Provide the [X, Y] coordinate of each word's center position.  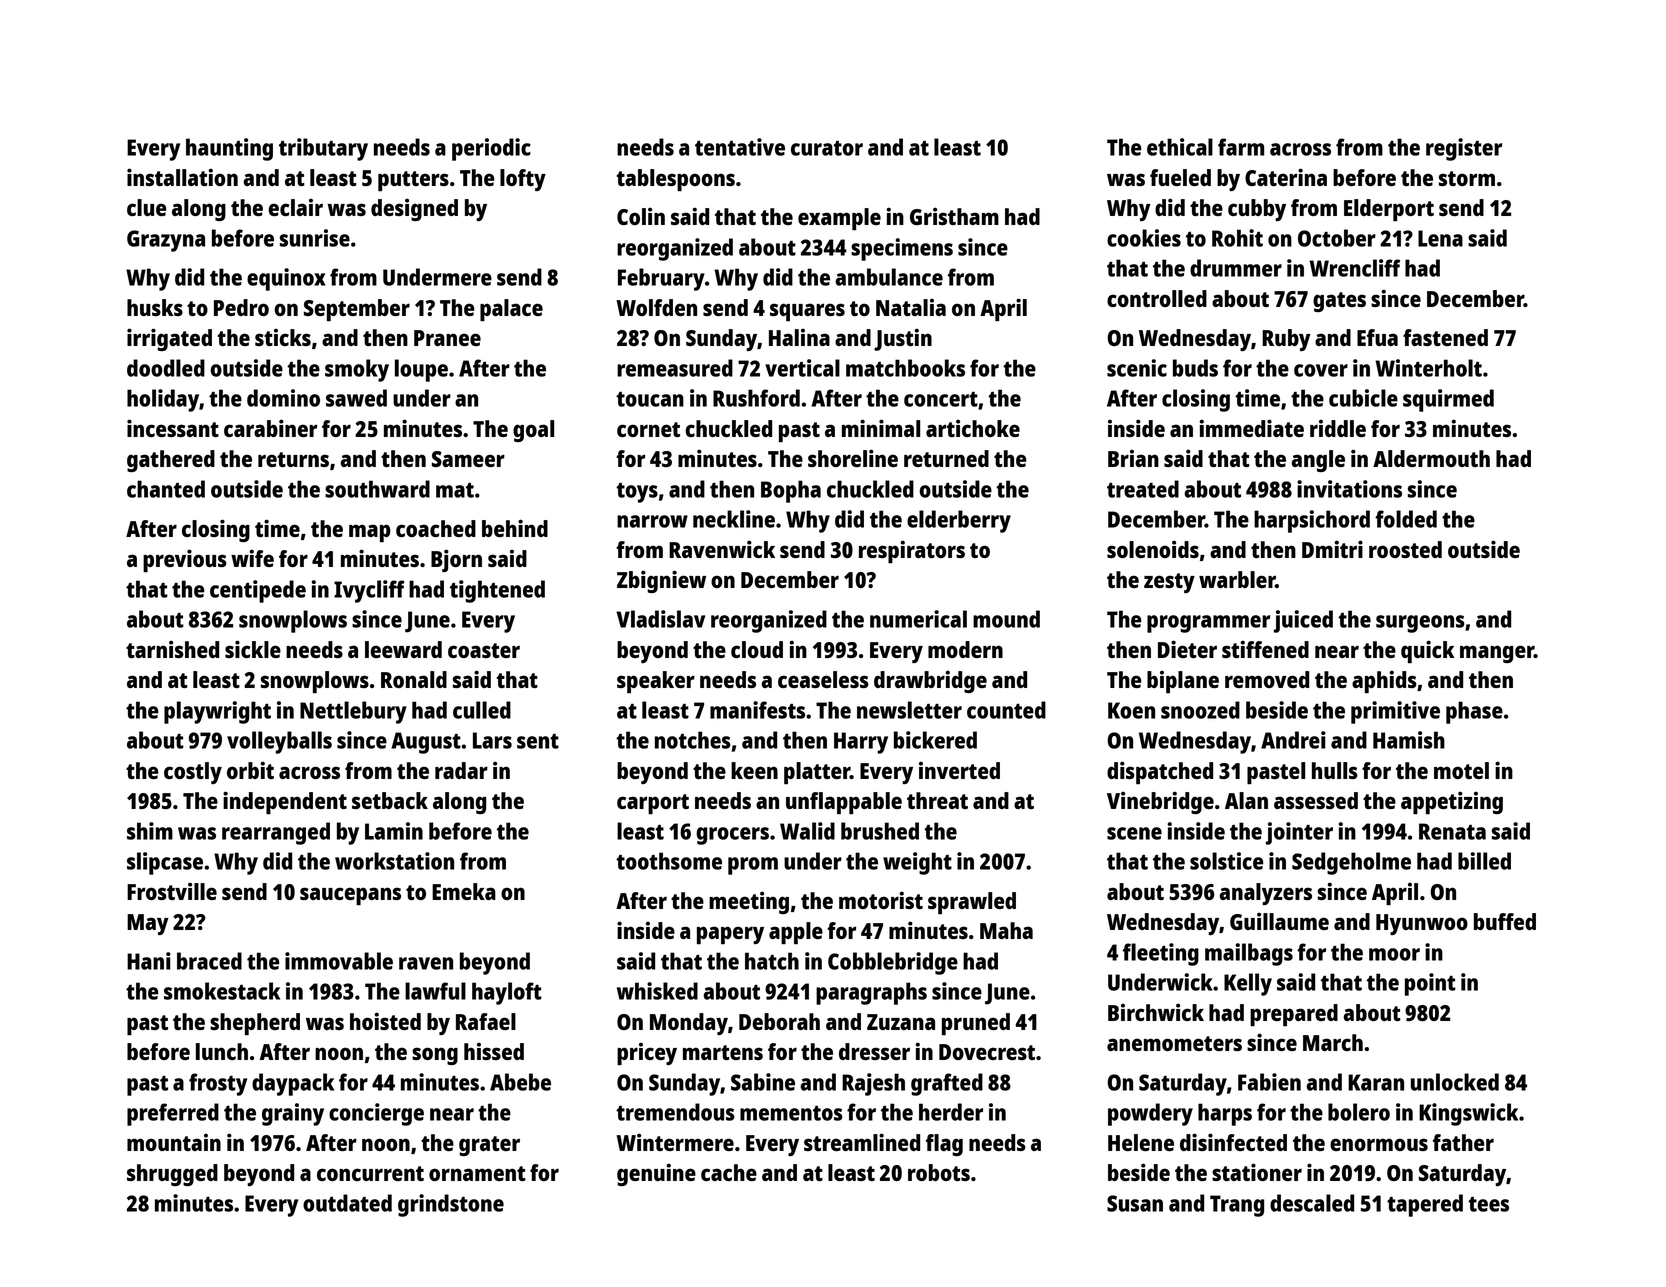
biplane [1183, 682]
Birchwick [1156, 1012]
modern [965, 649]
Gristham [954, 216]
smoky [357, 370]
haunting [229, 149]
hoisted [385, 1021]
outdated [347, 1203]
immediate [1251, 428]
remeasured [675, 368]
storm [1467, 178]
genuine [656, 1174]
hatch [772, 961]
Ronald [414, 679]
